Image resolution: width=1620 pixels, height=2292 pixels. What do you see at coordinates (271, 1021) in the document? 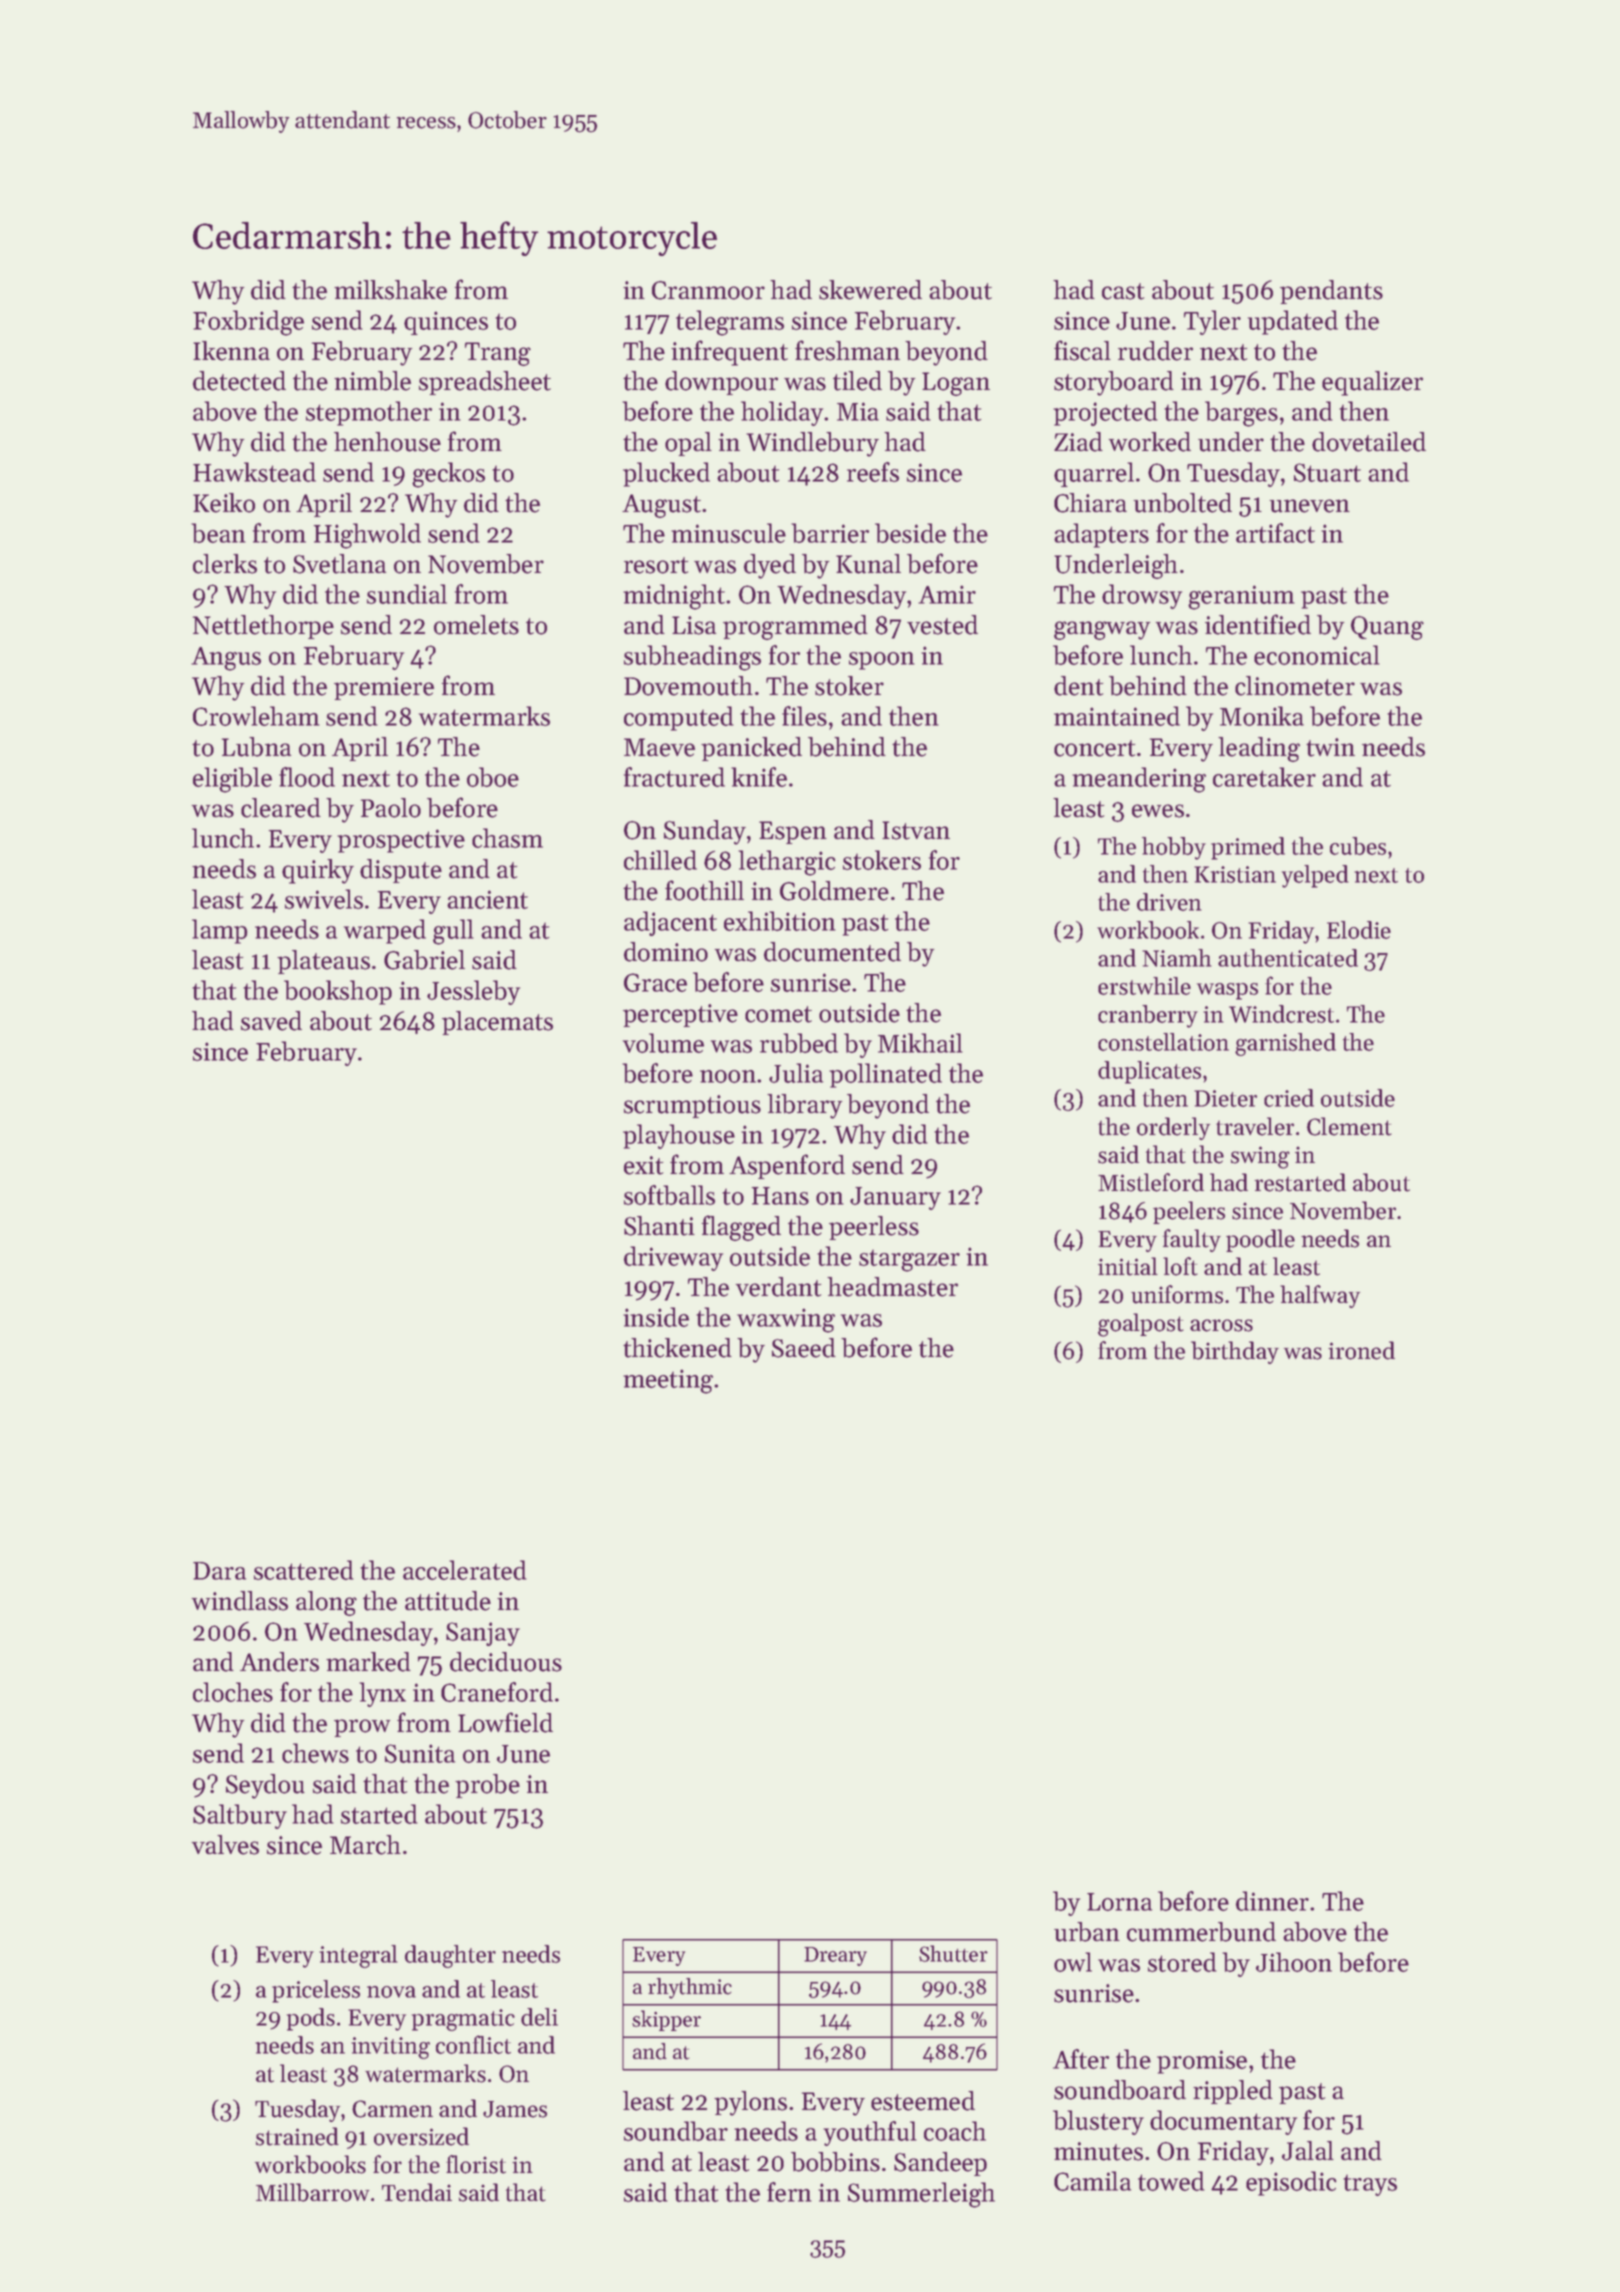
I see `saved` at bounding box center [271, 1021].
